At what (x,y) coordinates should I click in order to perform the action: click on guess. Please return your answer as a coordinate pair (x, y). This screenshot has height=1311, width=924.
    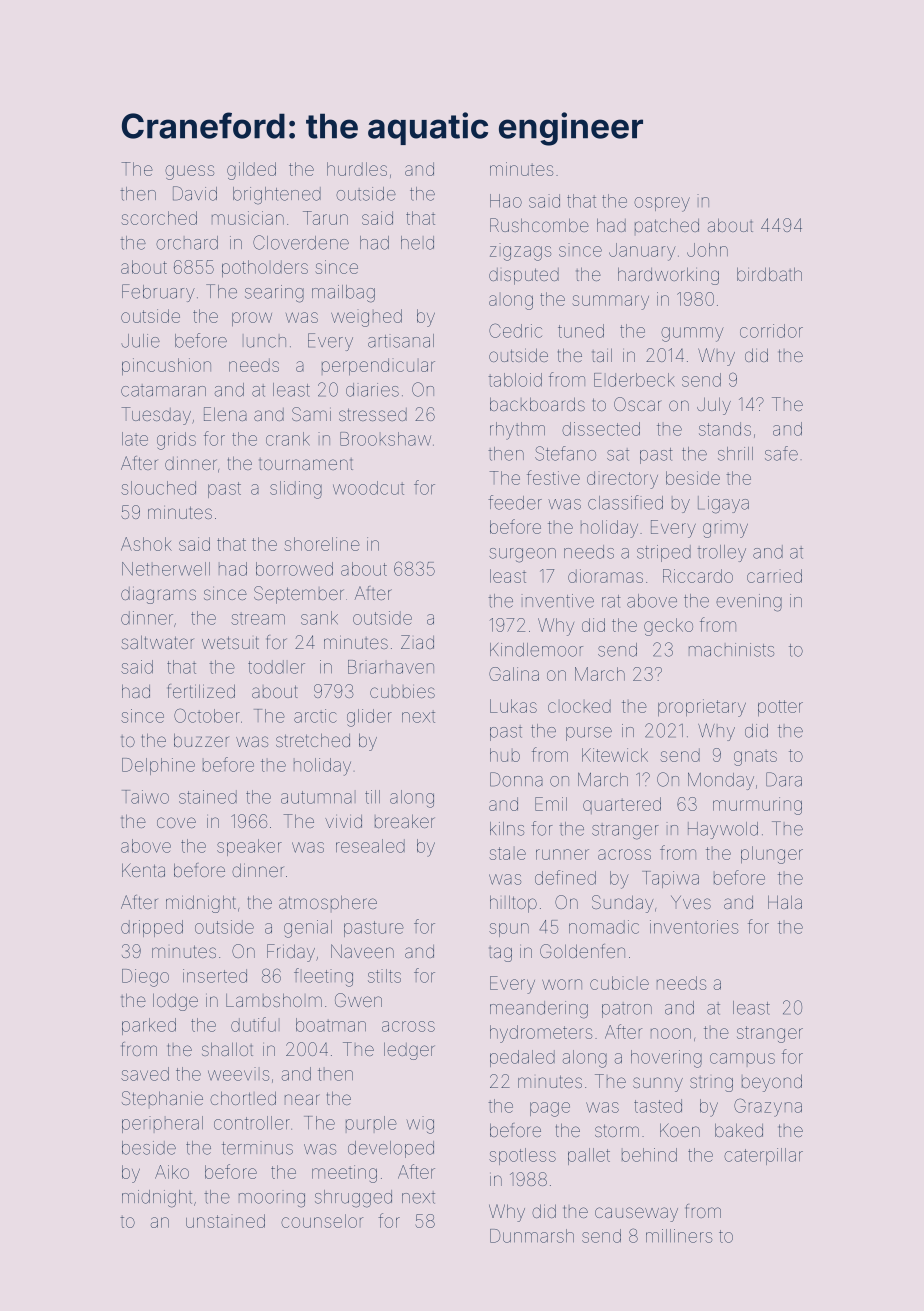
    Looking at the image, I should click on (189, 172).
